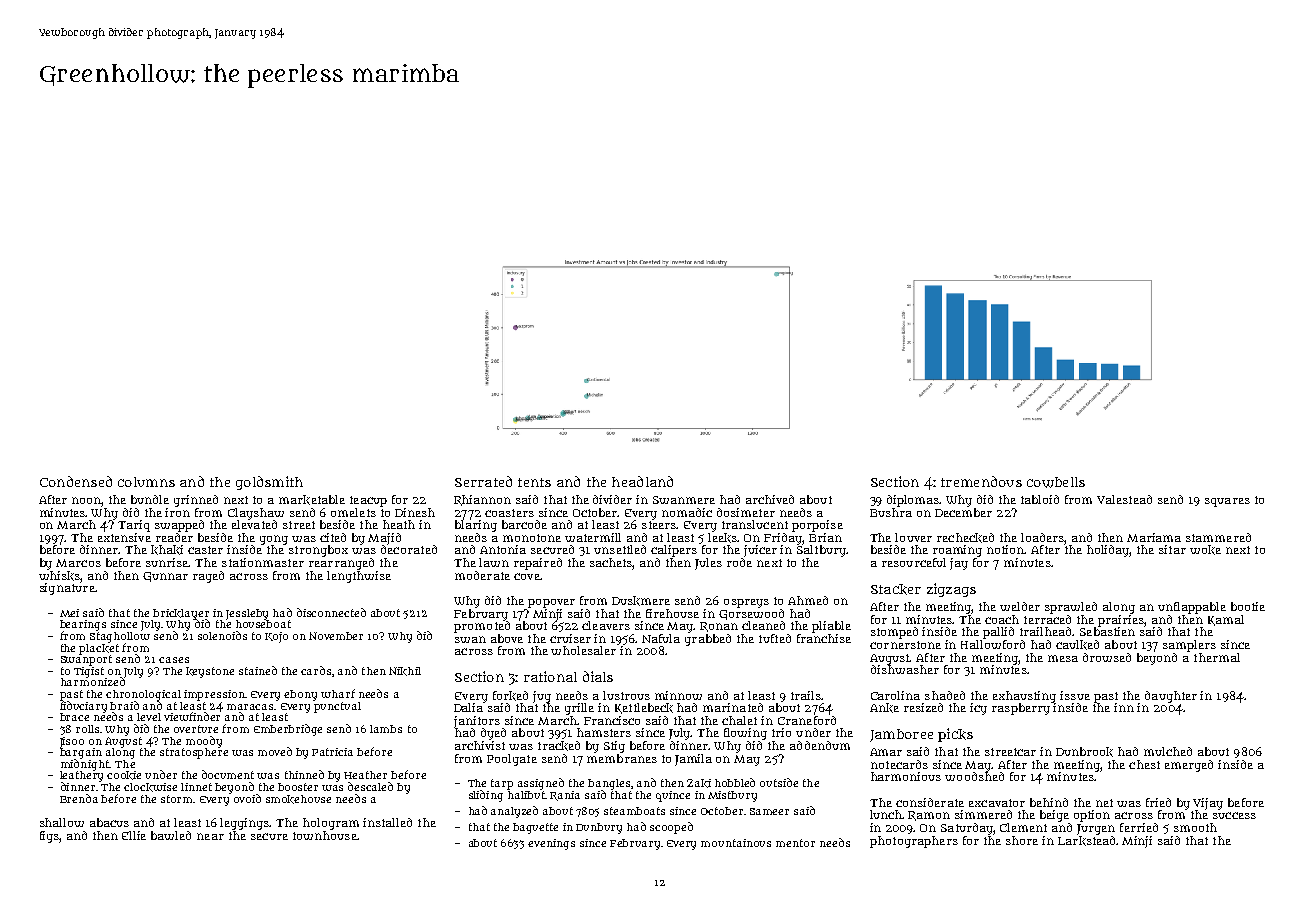  What do you see at coordinates (534, 482) in the document?
I see `tents` at bounding box center [534, 482].
